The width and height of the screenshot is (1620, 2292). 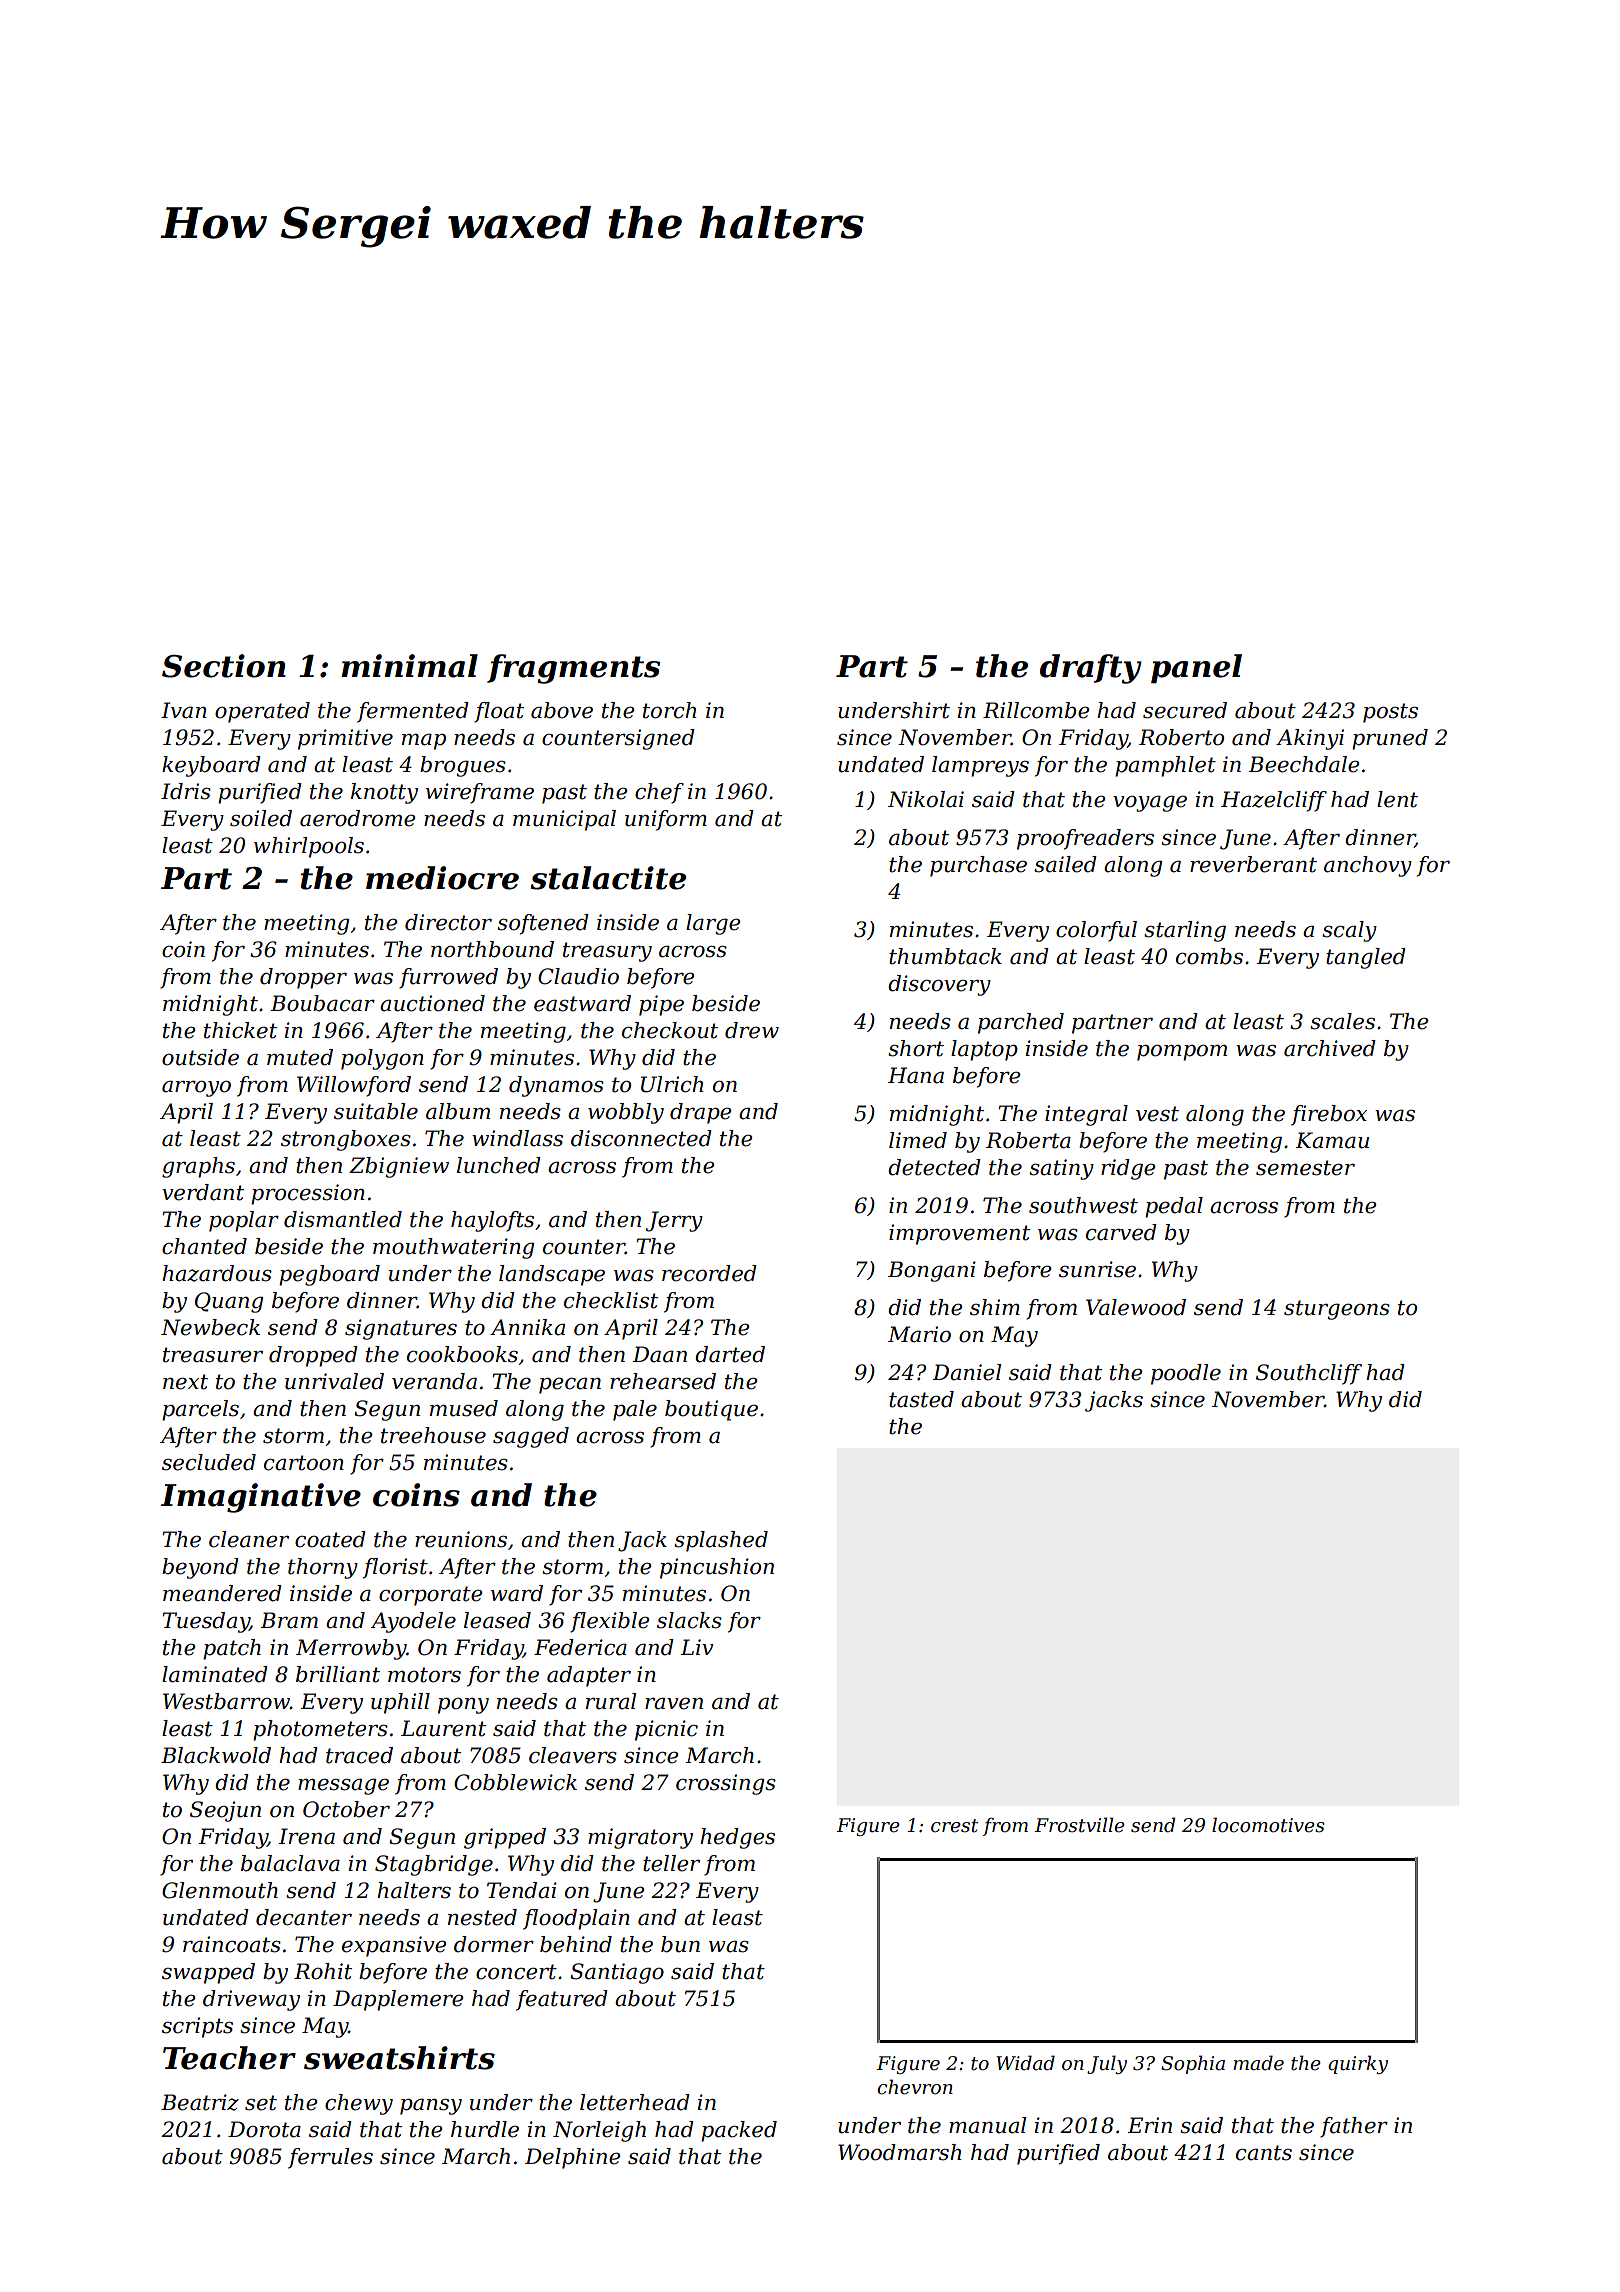 What do you see at coordinates (1305, 1168) in the screenshot?
I see `semester` at bounding box center [1305, 1168].
